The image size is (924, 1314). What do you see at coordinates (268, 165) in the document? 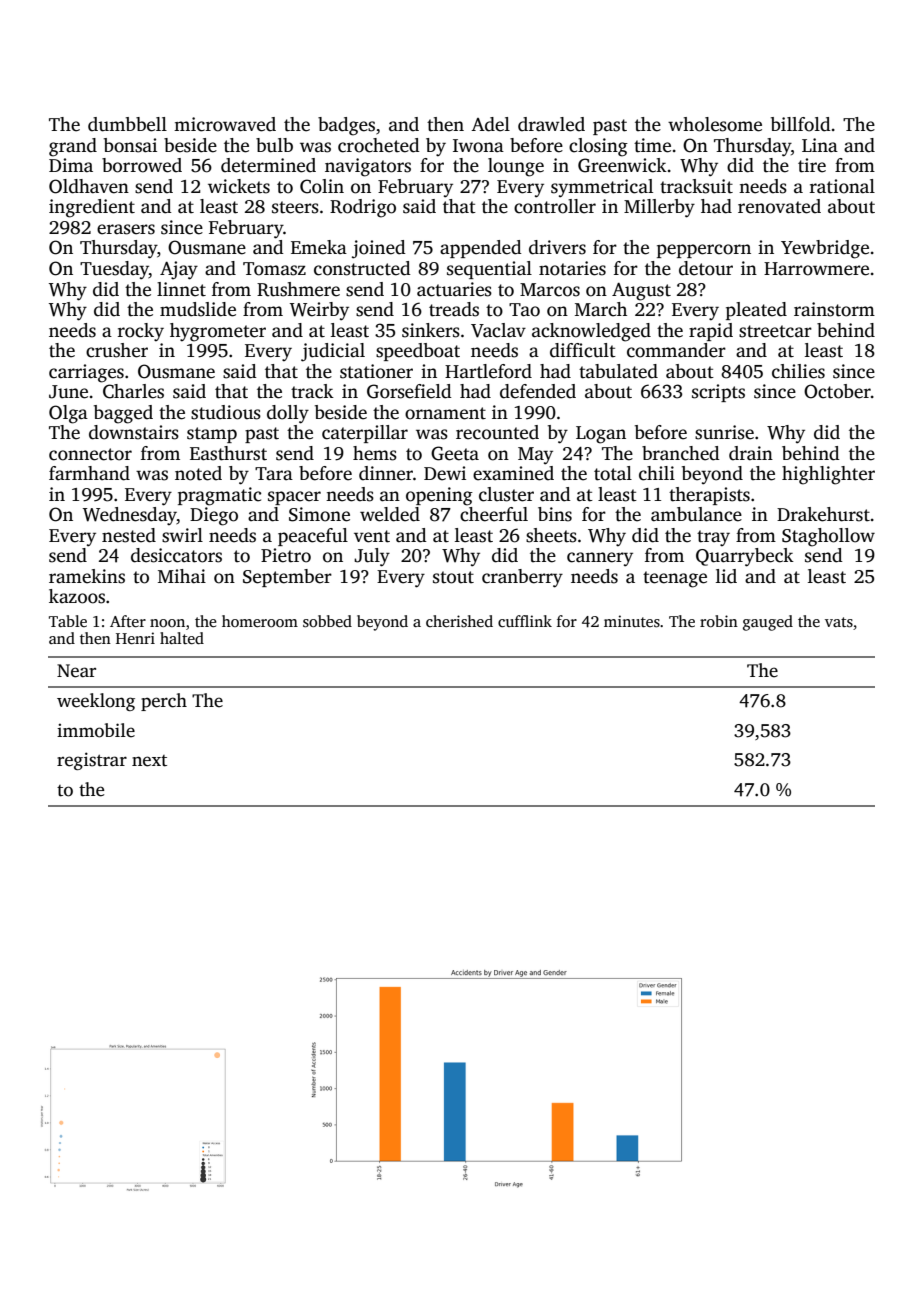
I see `determined` at bounding box center [268, 165].
